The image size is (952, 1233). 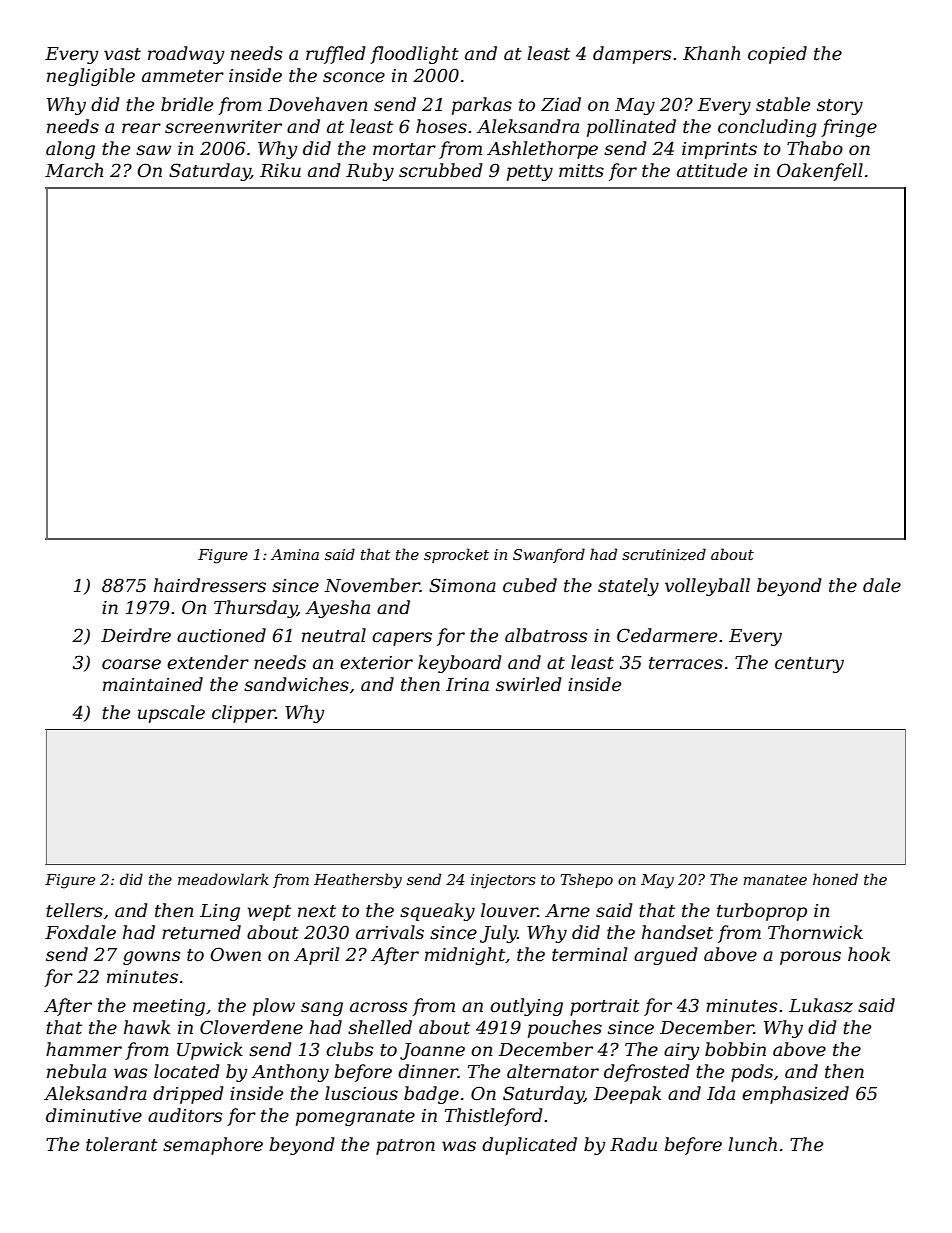 What do you see at coordinates (186, 55) in the screenshot?
I see `roadway` at bounding box center [186, 55].
